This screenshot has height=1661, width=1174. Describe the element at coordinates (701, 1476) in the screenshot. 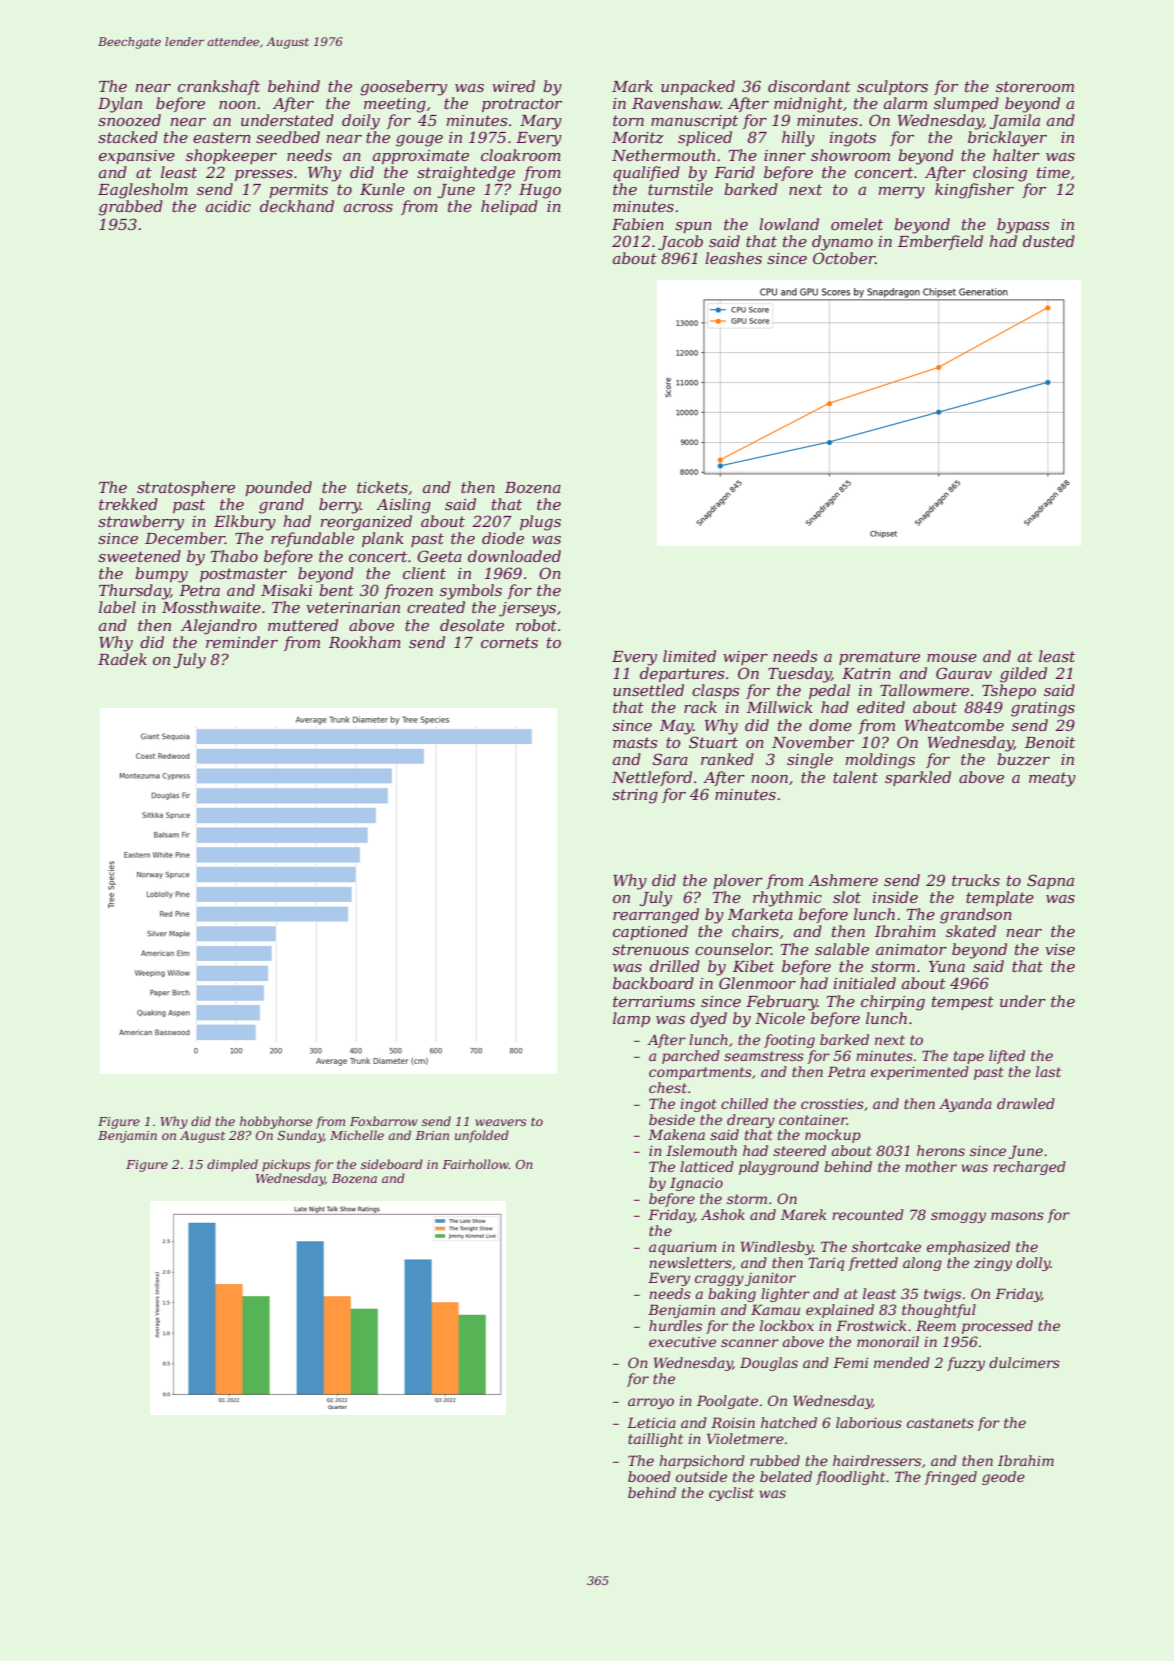

I see `outside` at that location.
